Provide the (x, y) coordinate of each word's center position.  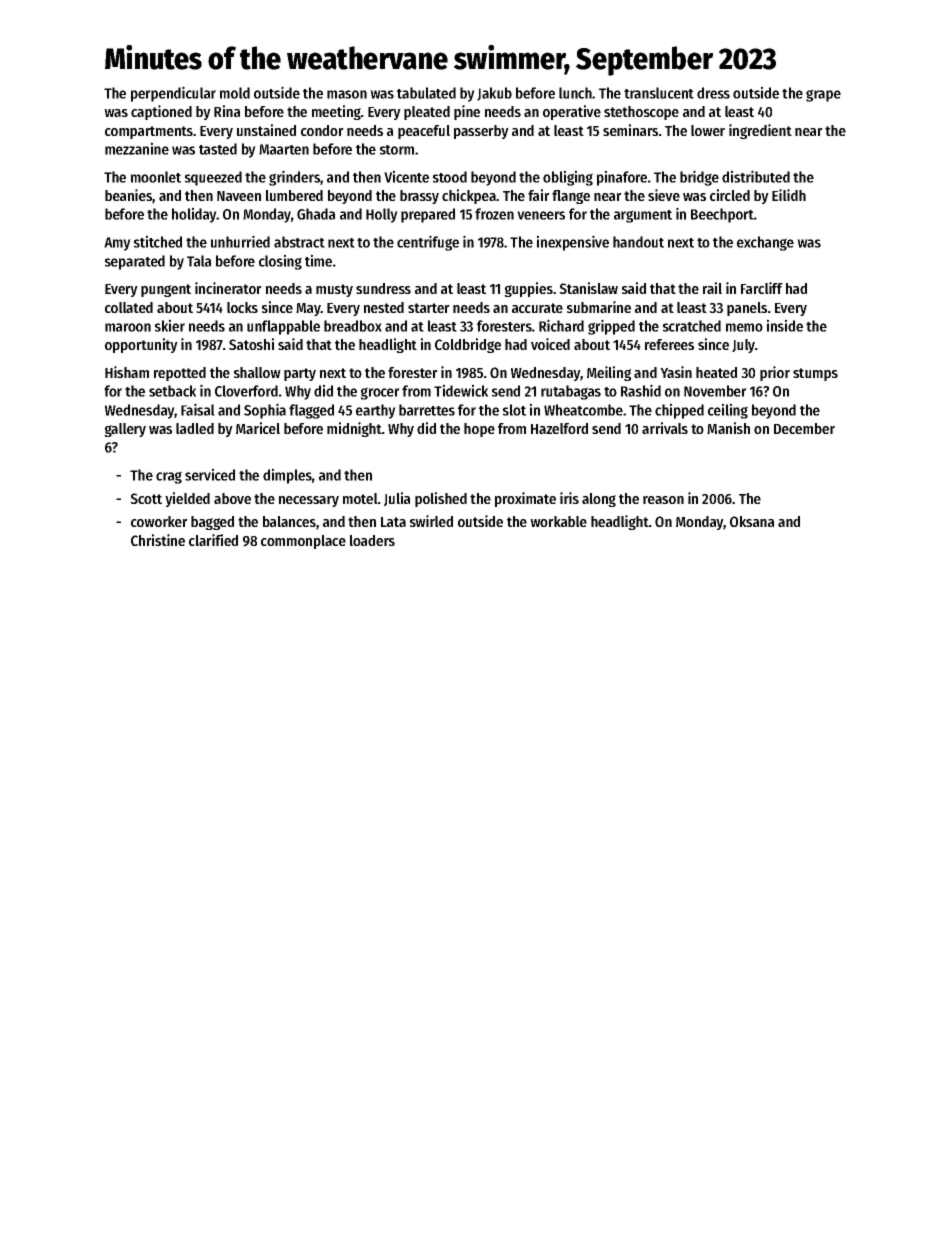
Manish (728, 428)
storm (397, 150)
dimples (287, 476)
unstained (266, 130)
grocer (380, 393)
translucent (659, 93)
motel (360, 498)
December (804, 428)
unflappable (283, 327)
